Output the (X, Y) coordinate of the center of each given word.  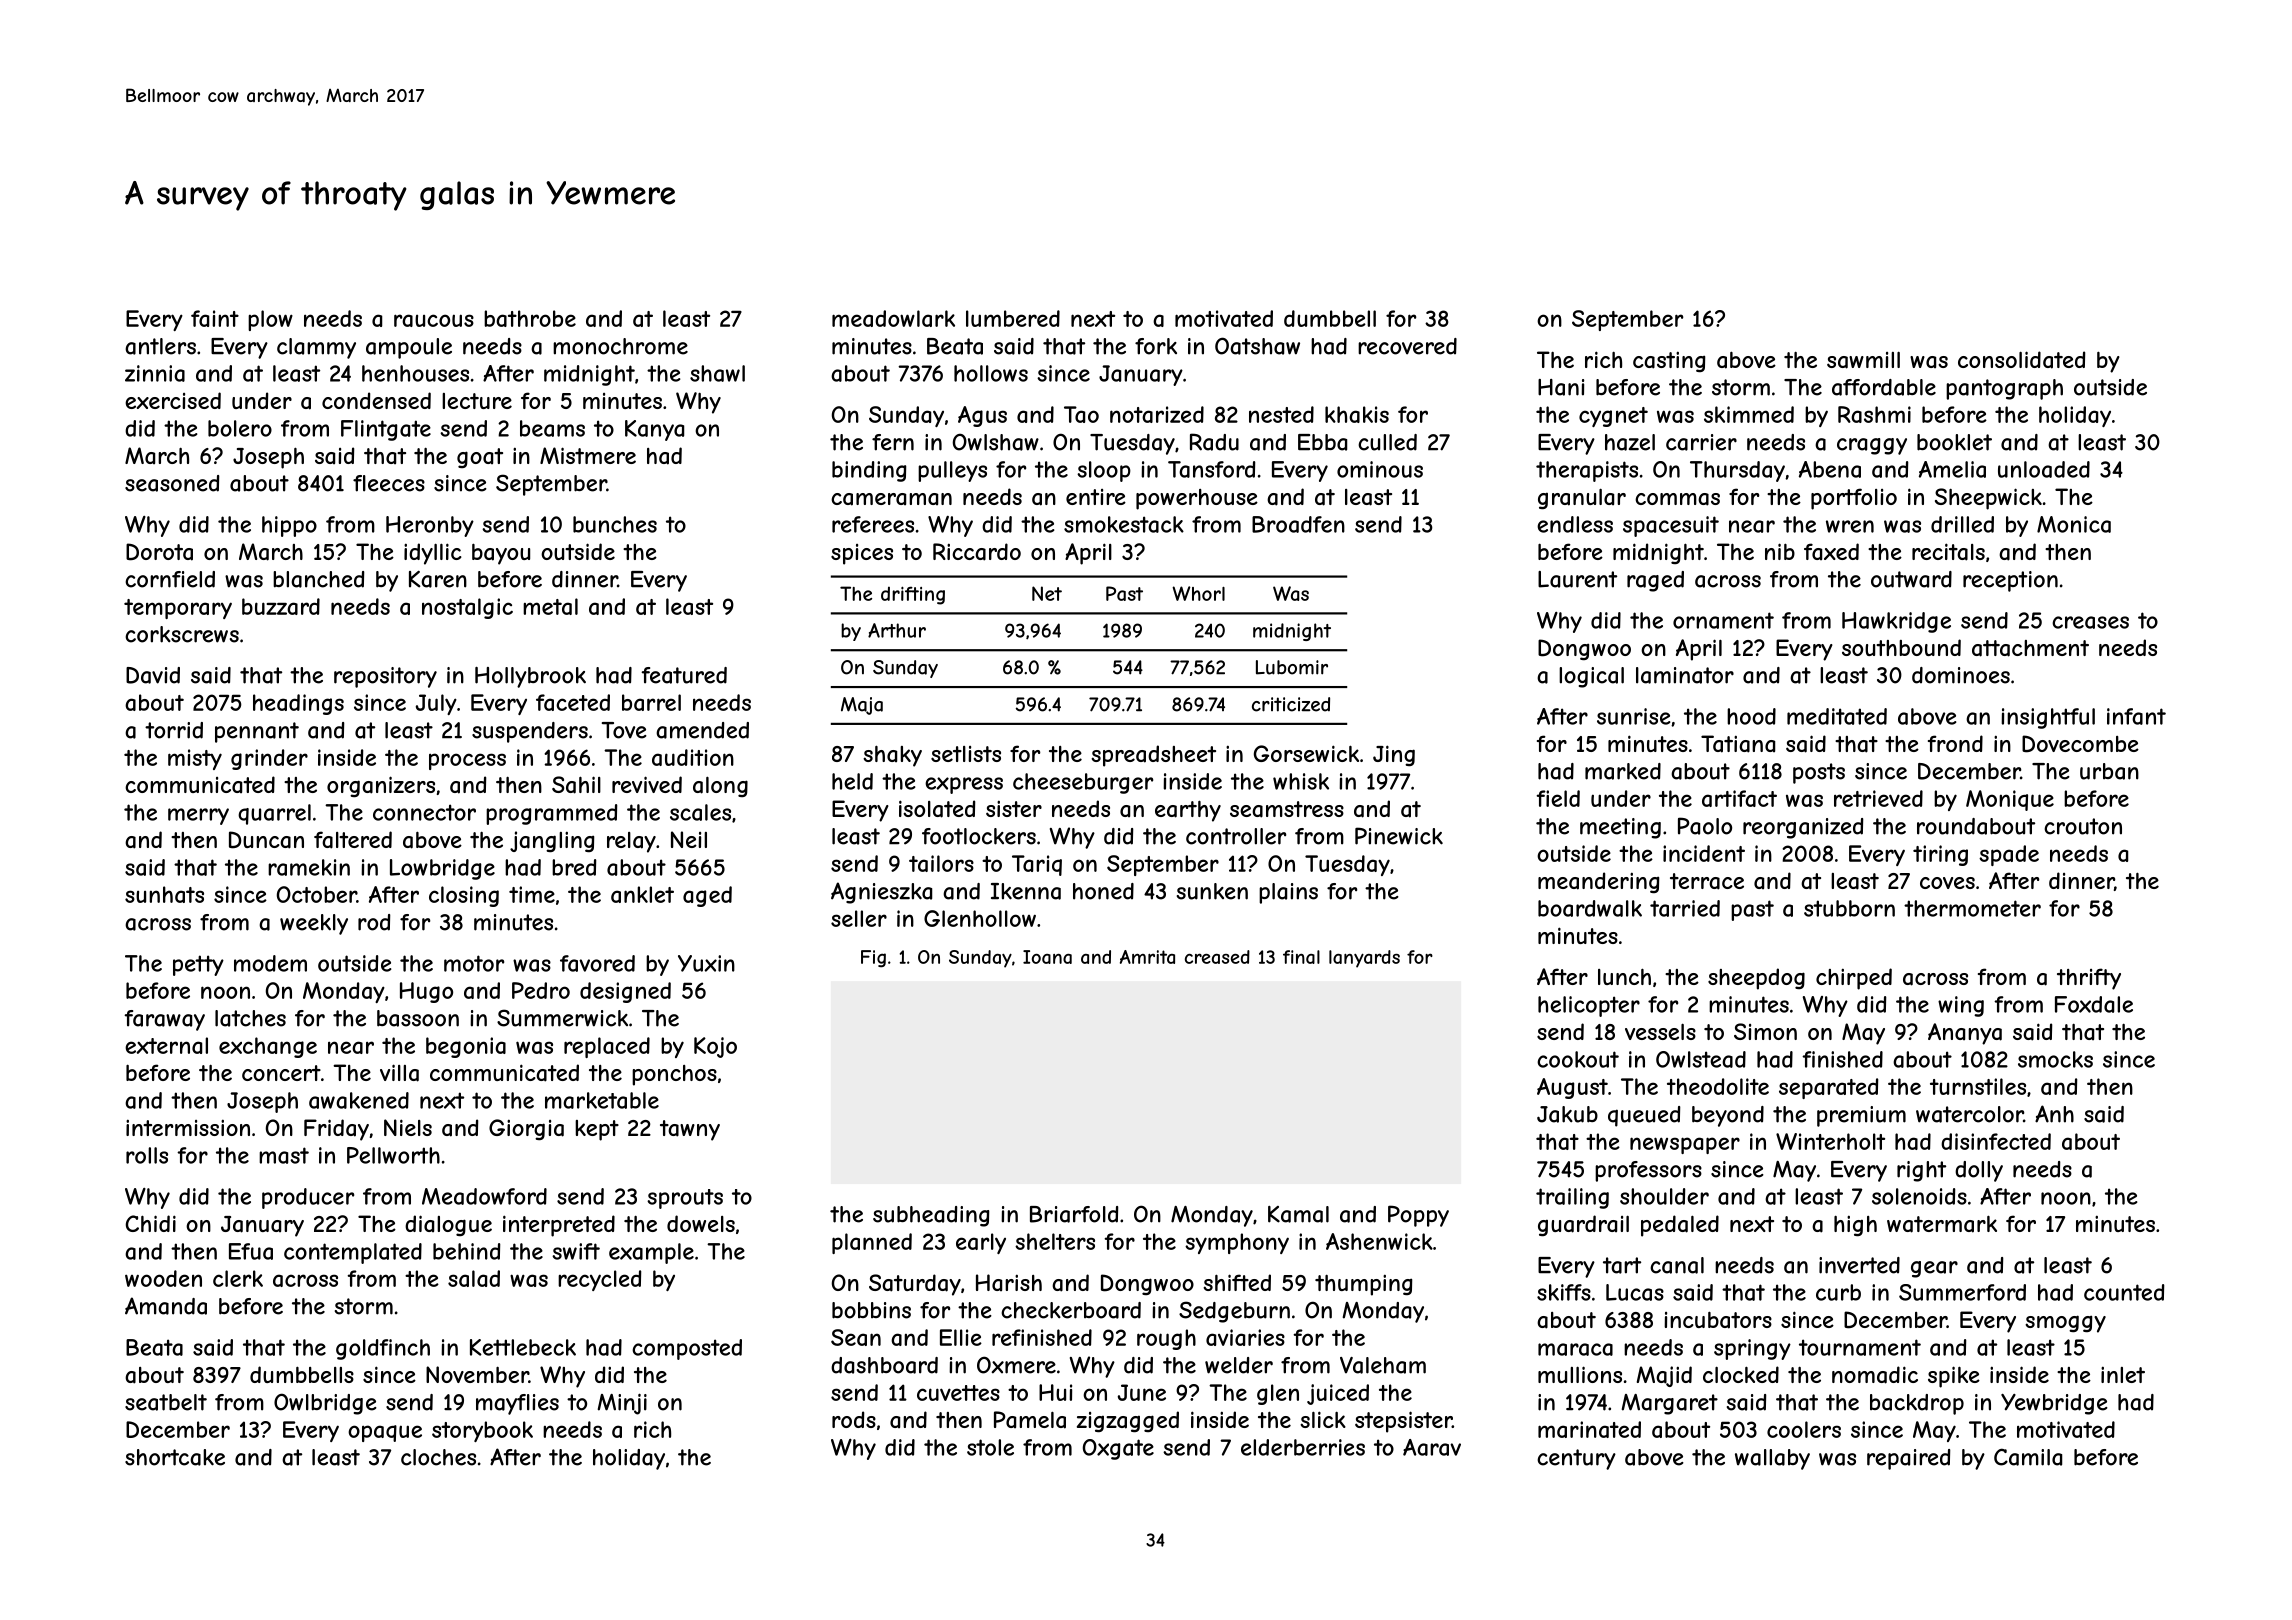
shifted (1237, 1282)
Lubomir (1292, 667)
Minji (622, 1404)
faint (215, 318)
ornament (1723, 620)
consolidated (2021, 360)
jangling (552, 841)
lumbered (1013, 318)
